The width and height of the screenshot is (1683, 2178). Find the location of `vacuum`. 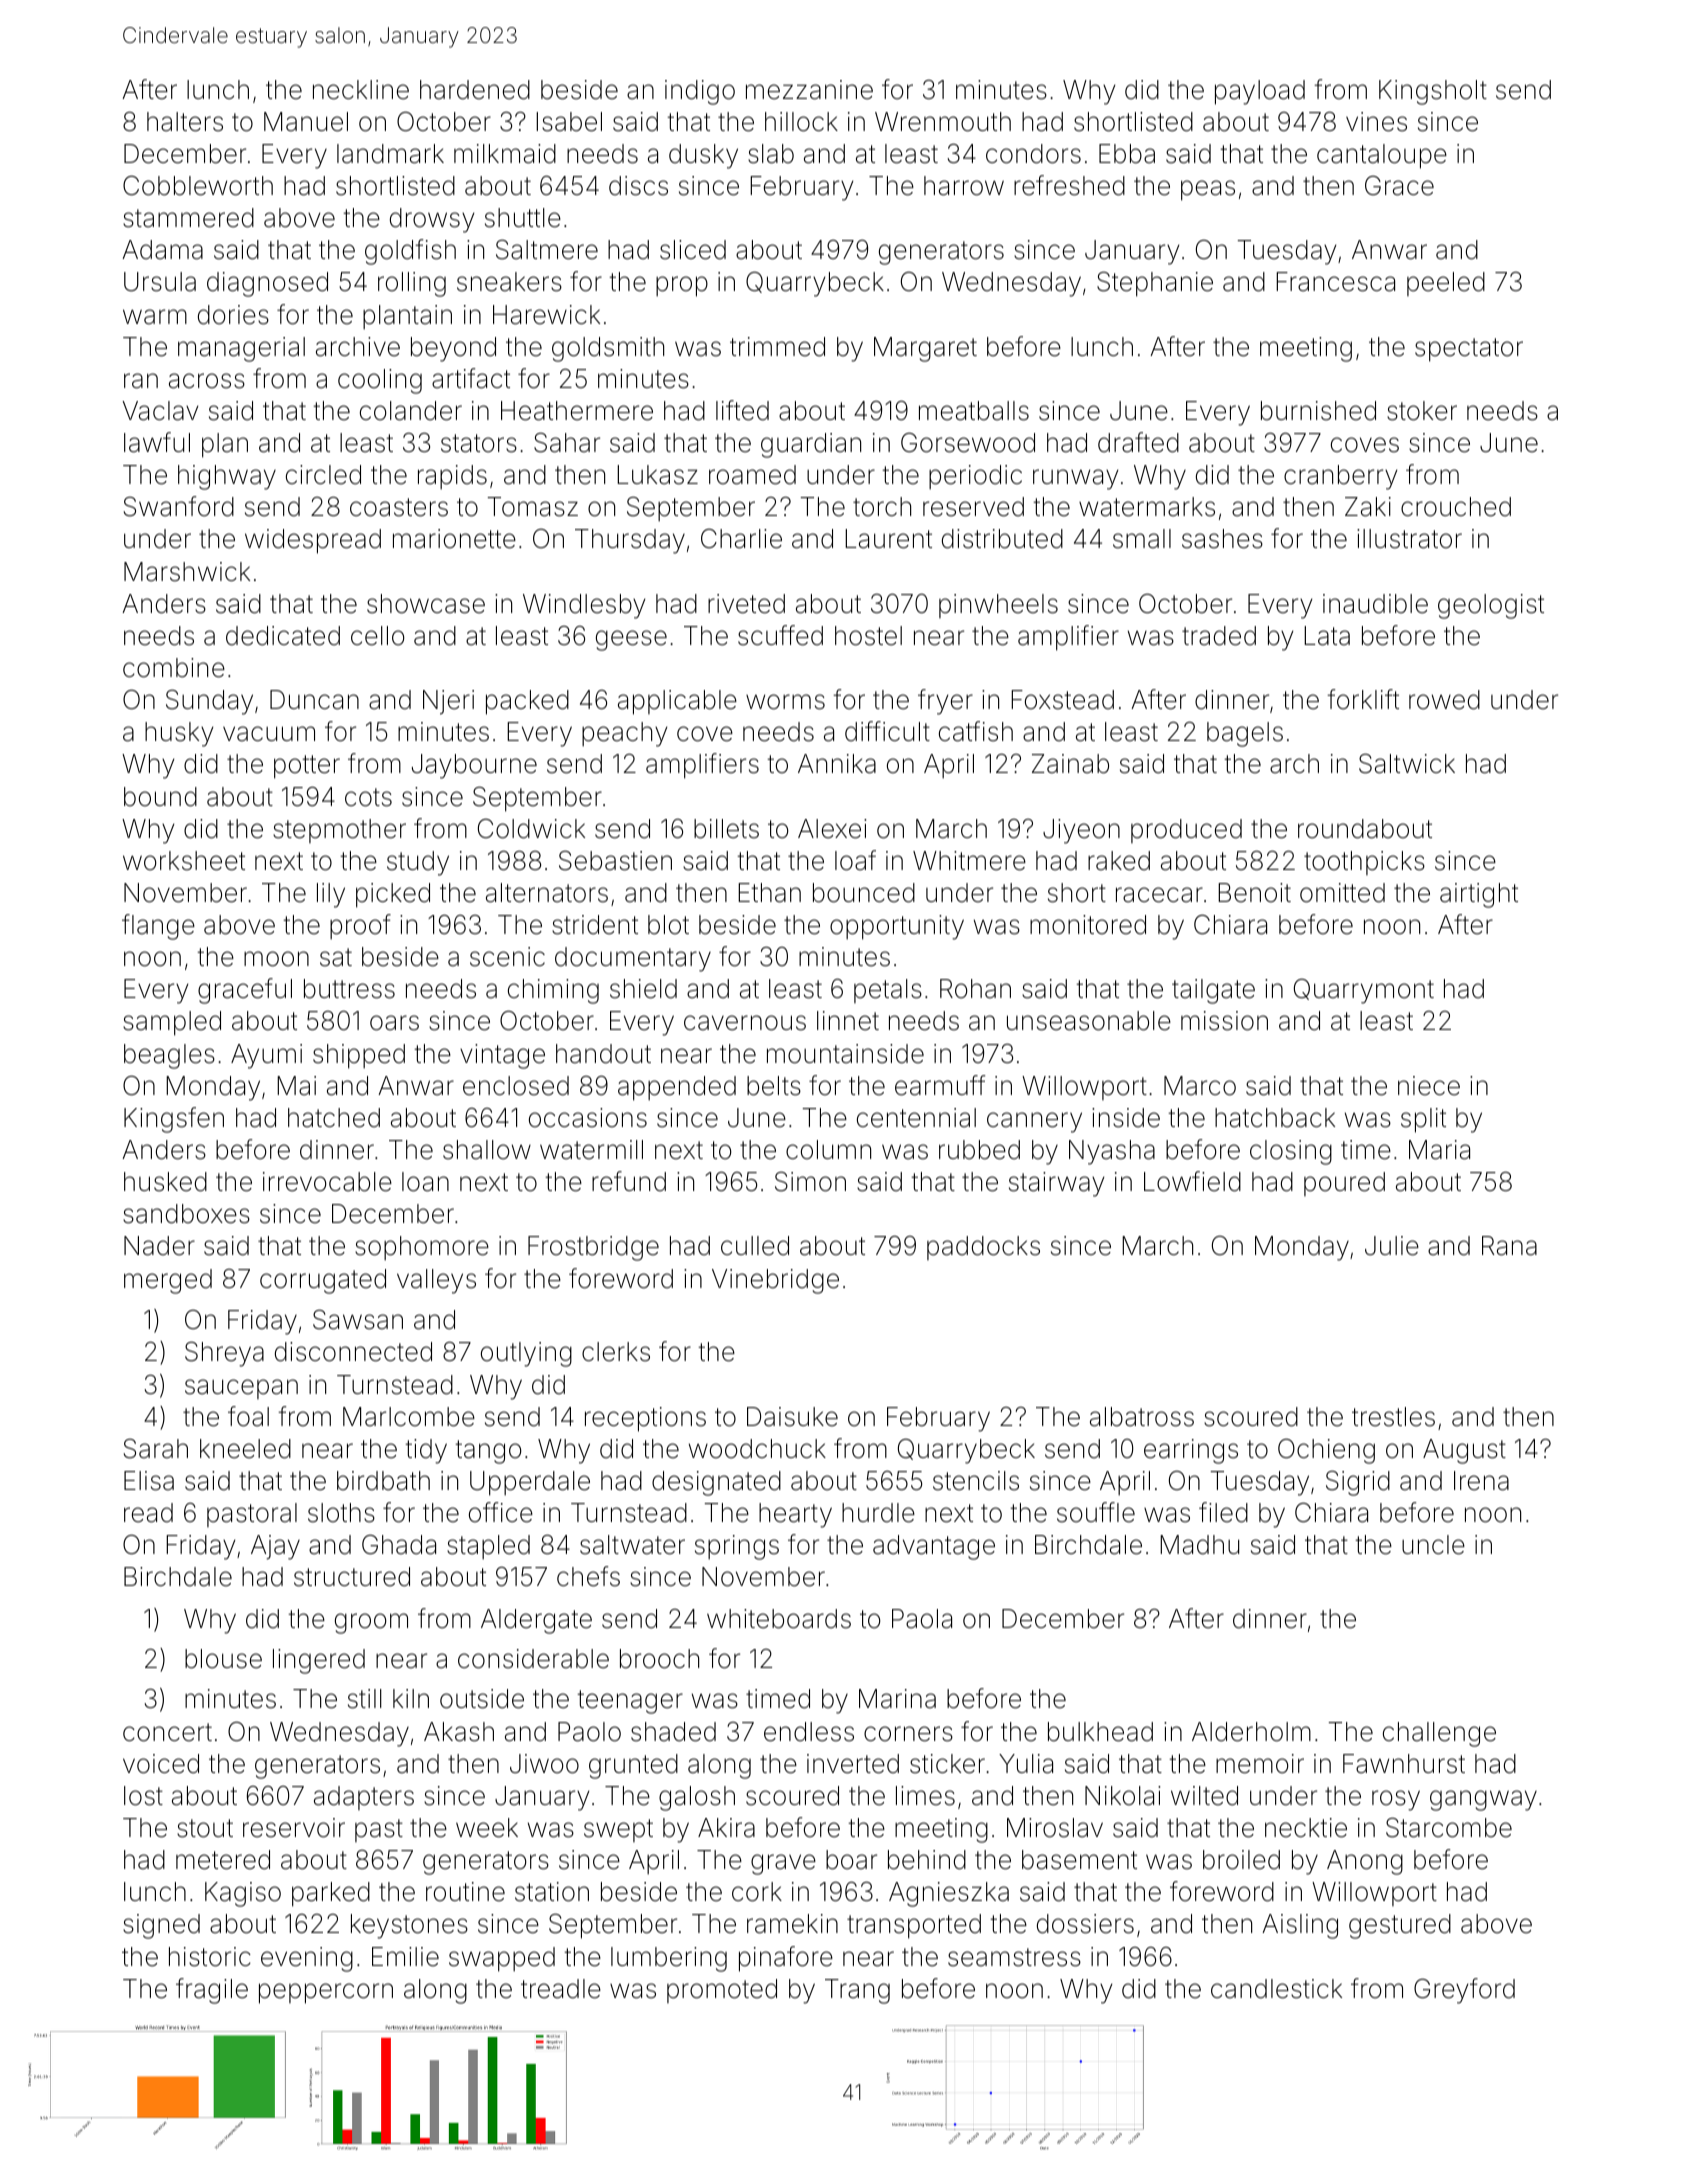

vacuum is located at coordinates (269, 734).
